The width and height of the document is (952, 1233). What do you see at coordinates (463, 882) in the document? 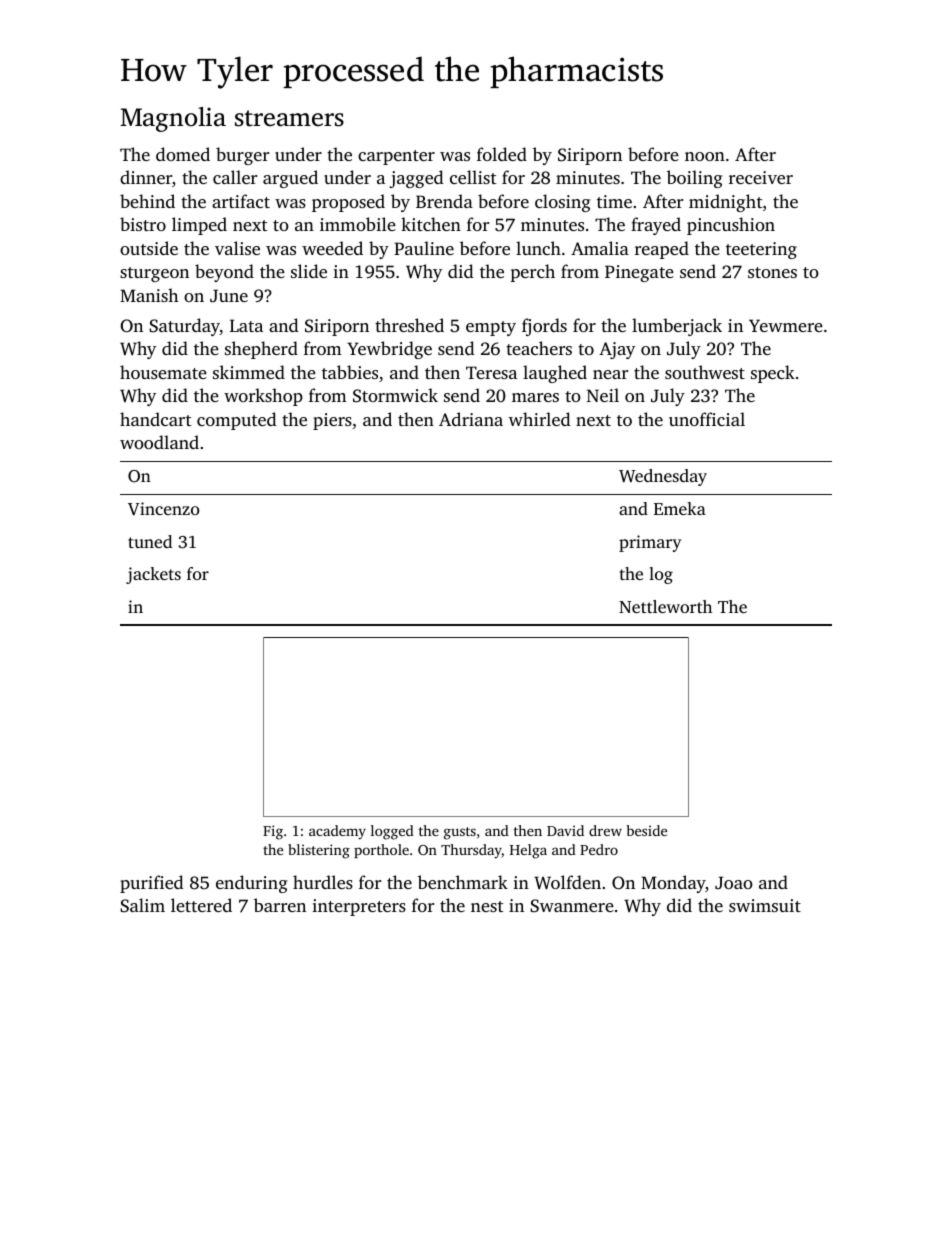
I see `benchmark` at bounding box center [463, 882].
